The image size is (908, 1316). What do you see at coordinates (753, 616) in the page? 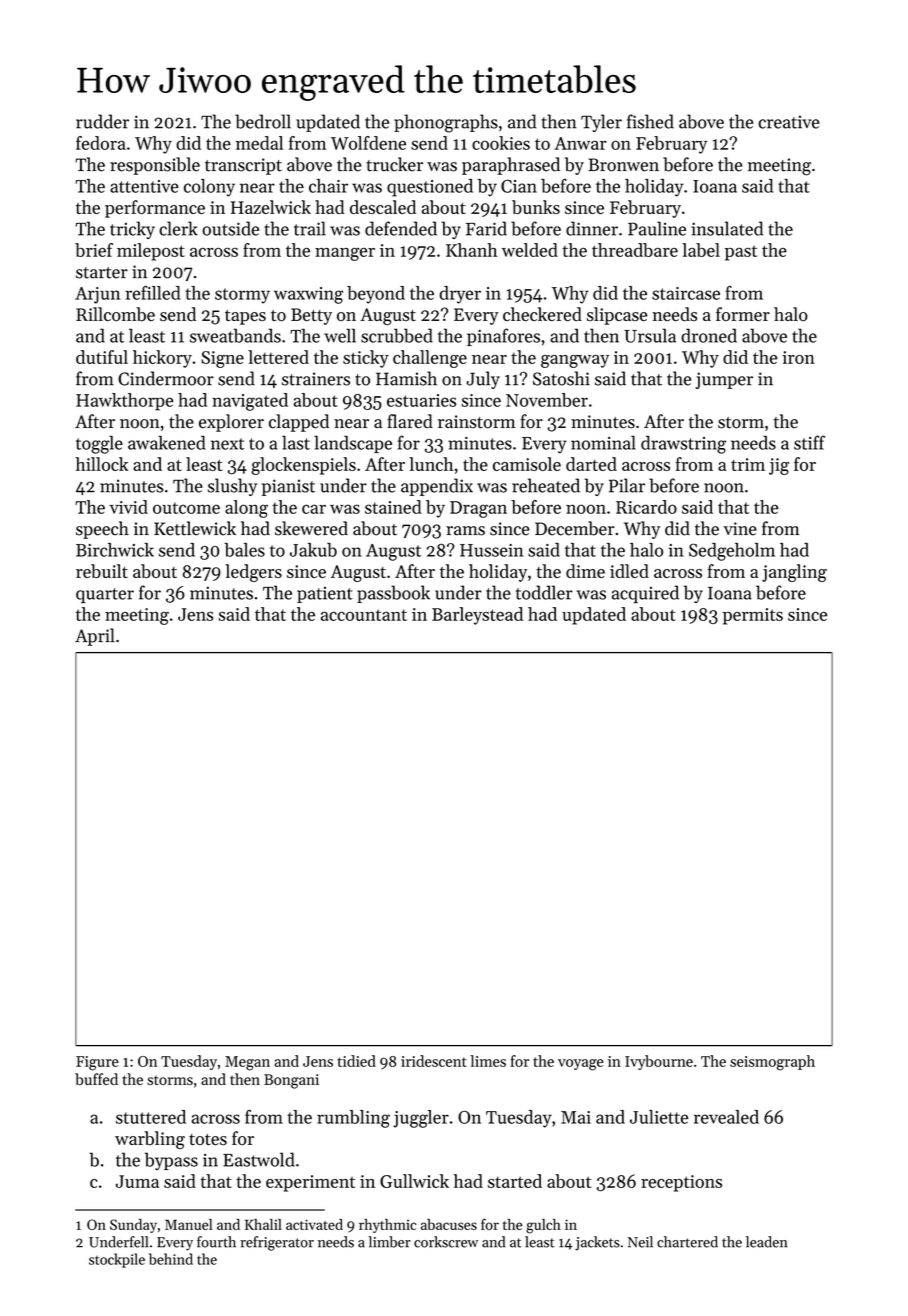
I see `permits` at bounding box center [753, 616].
